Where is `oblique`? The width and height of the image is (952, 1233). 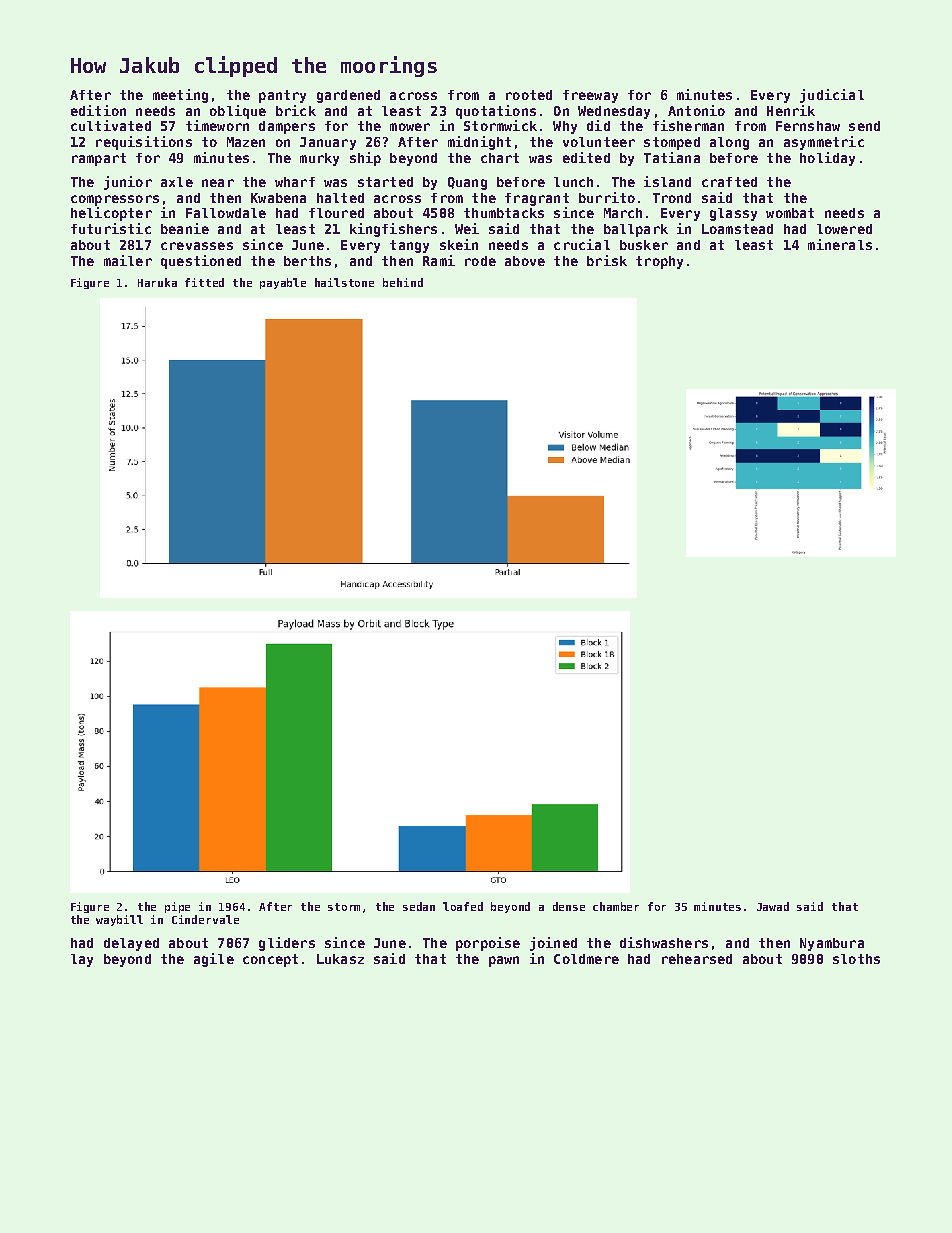
oblique is located at coordinates (238, 112).
